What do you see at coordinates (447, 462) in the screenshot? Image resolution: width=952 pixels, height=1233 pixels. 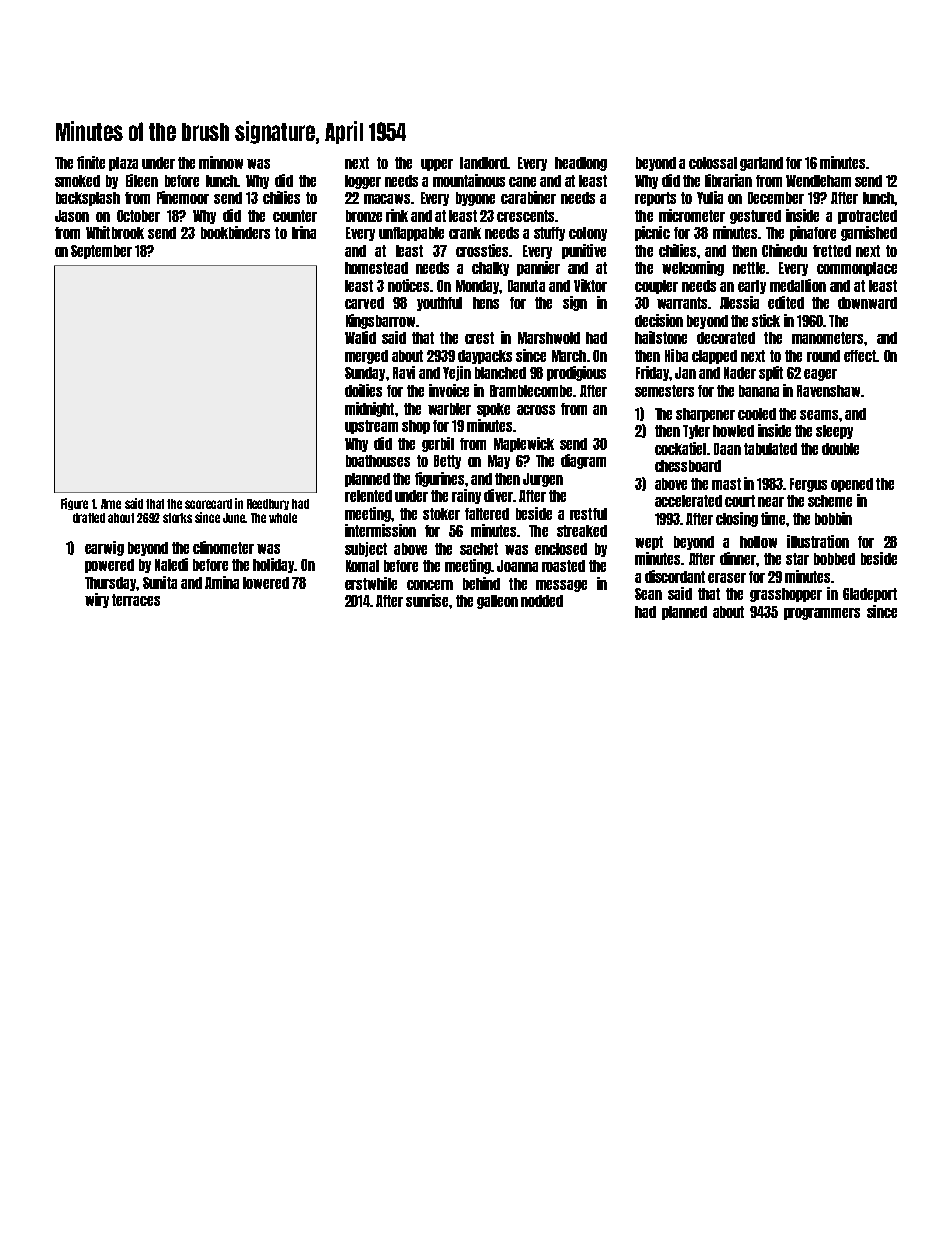 I see `Betty` at bounding box center [447, 462].
